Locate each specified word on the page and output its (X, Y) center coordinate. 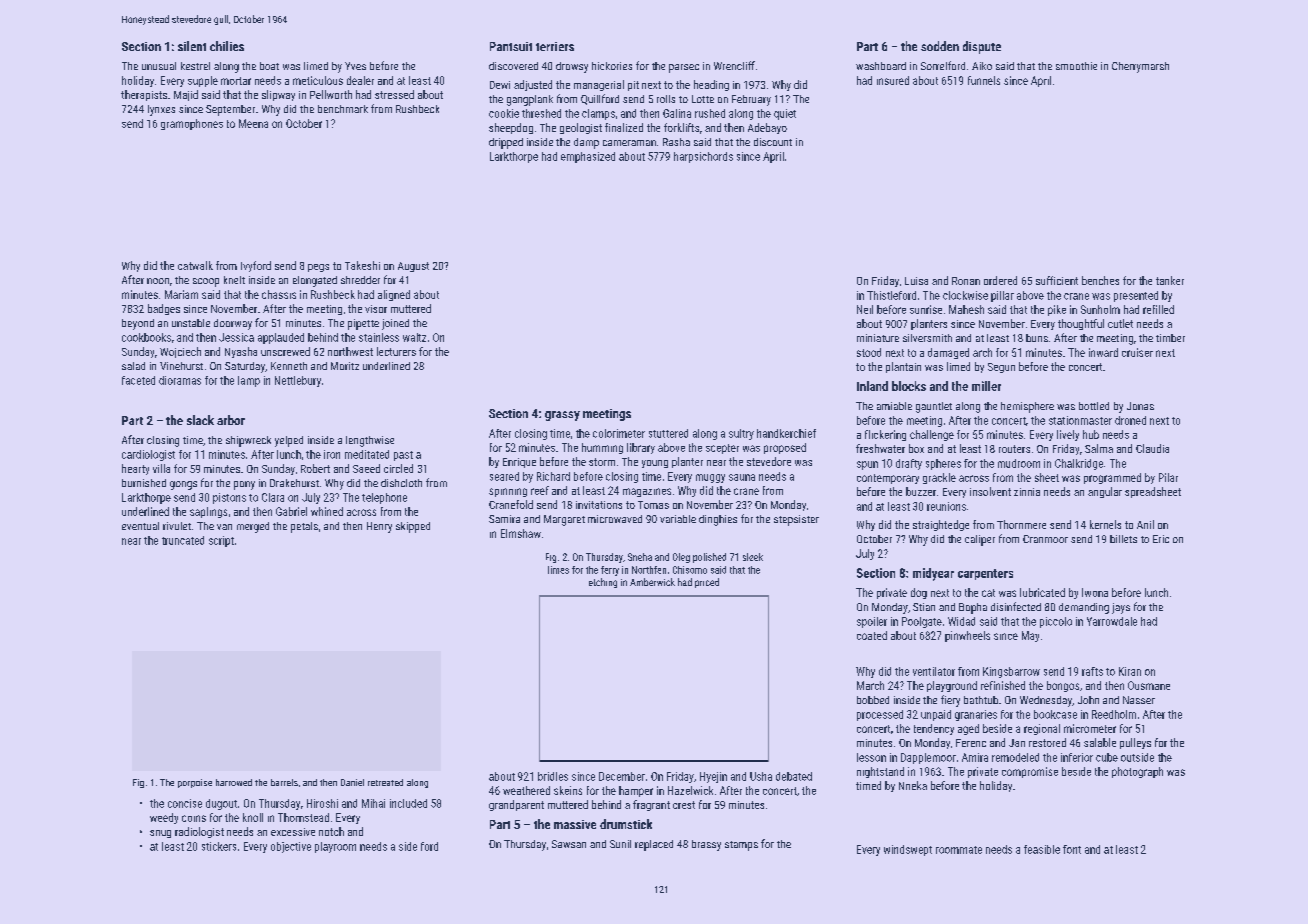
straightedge (941, 525)
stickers (219, 846)
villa (161, 468)
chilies (227, 46)
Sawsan (569, 844)
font (1072, 849)
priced (707, 583)
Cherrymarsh (1140, 67)
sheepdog (511, 128)
